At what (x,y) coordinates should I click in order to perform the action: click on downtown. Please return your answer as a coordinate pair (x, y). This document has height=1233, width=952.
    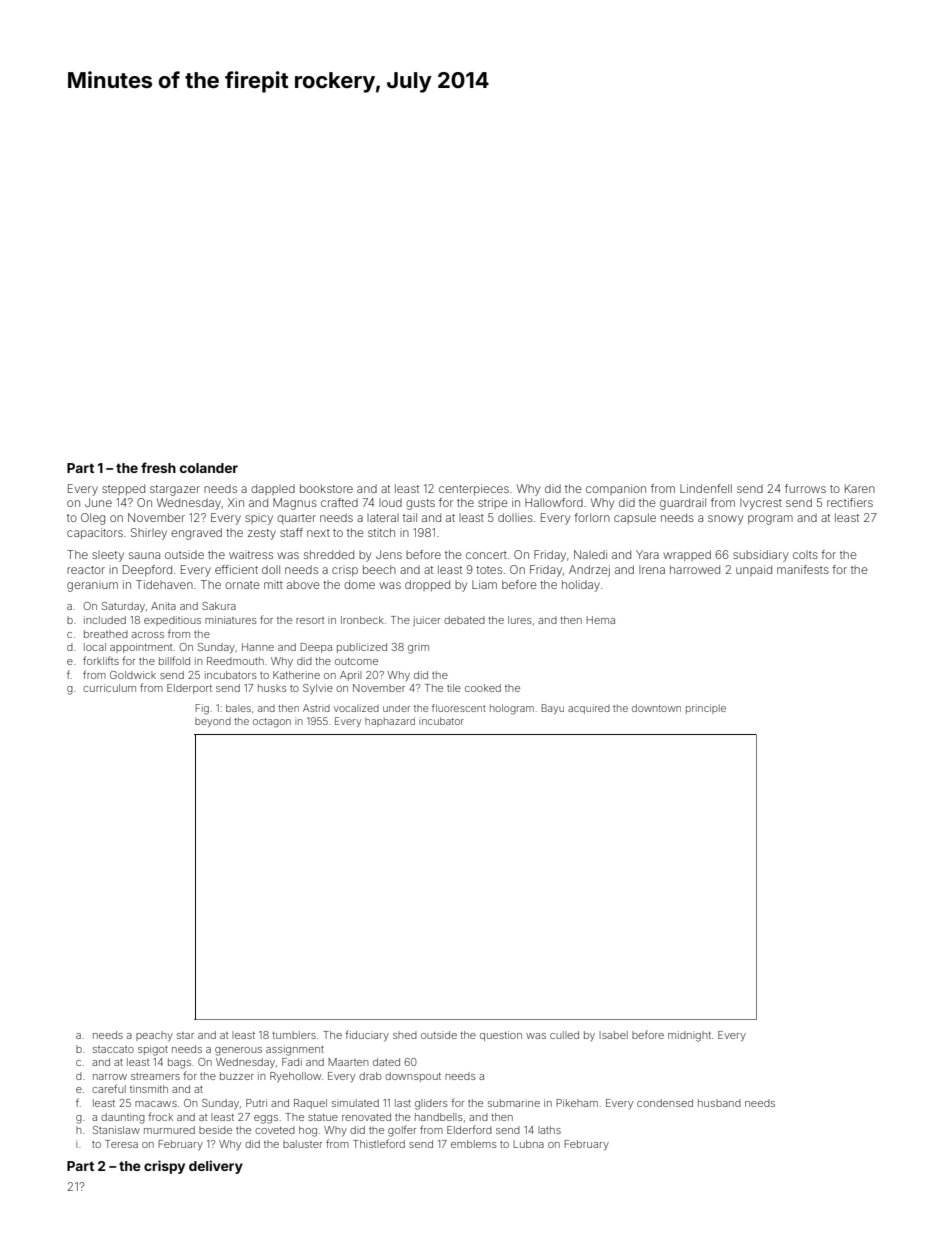
    Looking at the image, I should click on (656, 708).
